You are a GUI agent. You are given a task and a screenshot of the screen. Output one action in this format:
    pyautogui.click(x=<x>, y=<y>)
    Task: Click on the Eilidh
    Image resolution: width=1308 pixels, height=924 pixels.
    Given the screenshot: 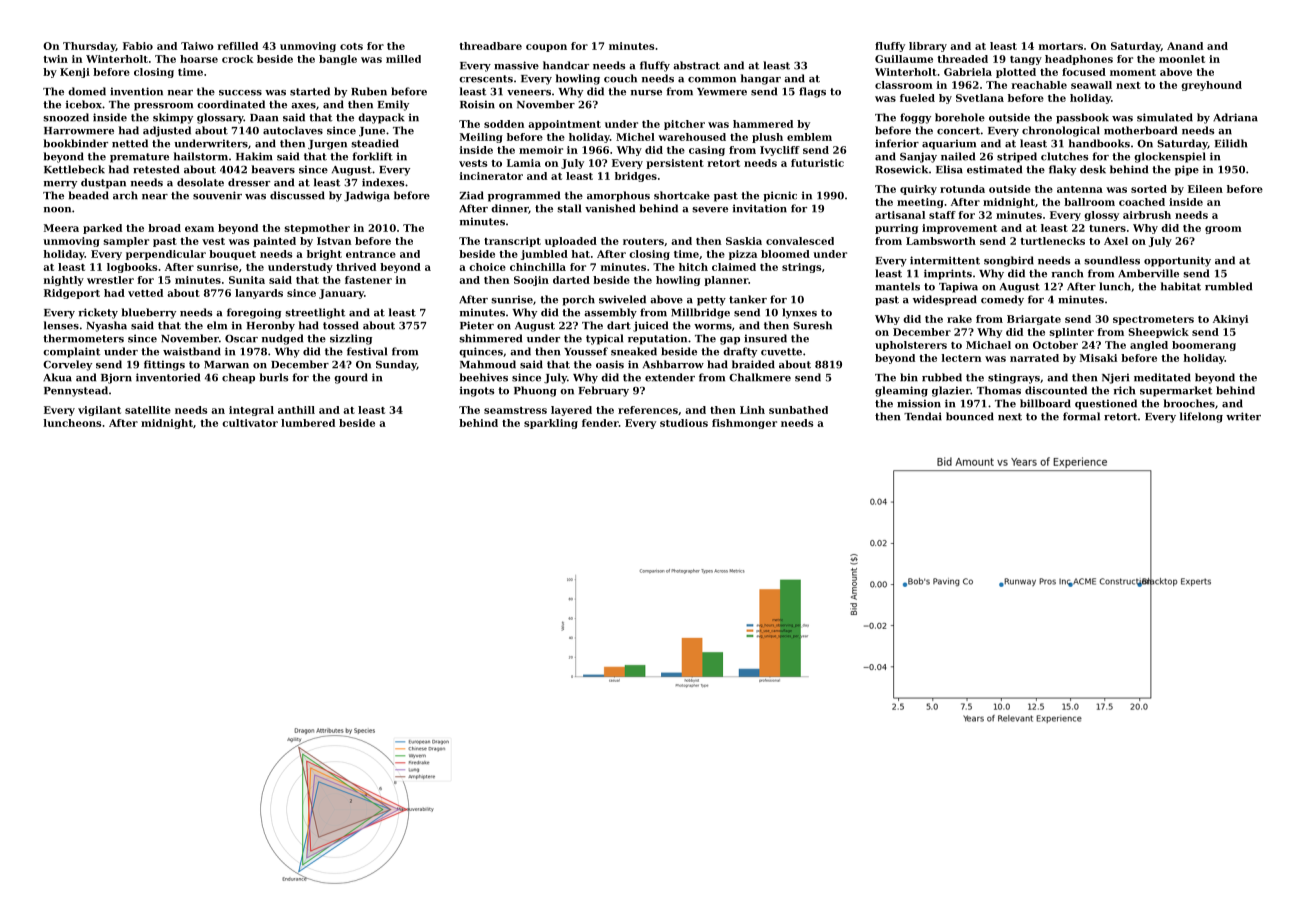 What is the action you would take?
    pyautogui.click(x=1231, y=143)
